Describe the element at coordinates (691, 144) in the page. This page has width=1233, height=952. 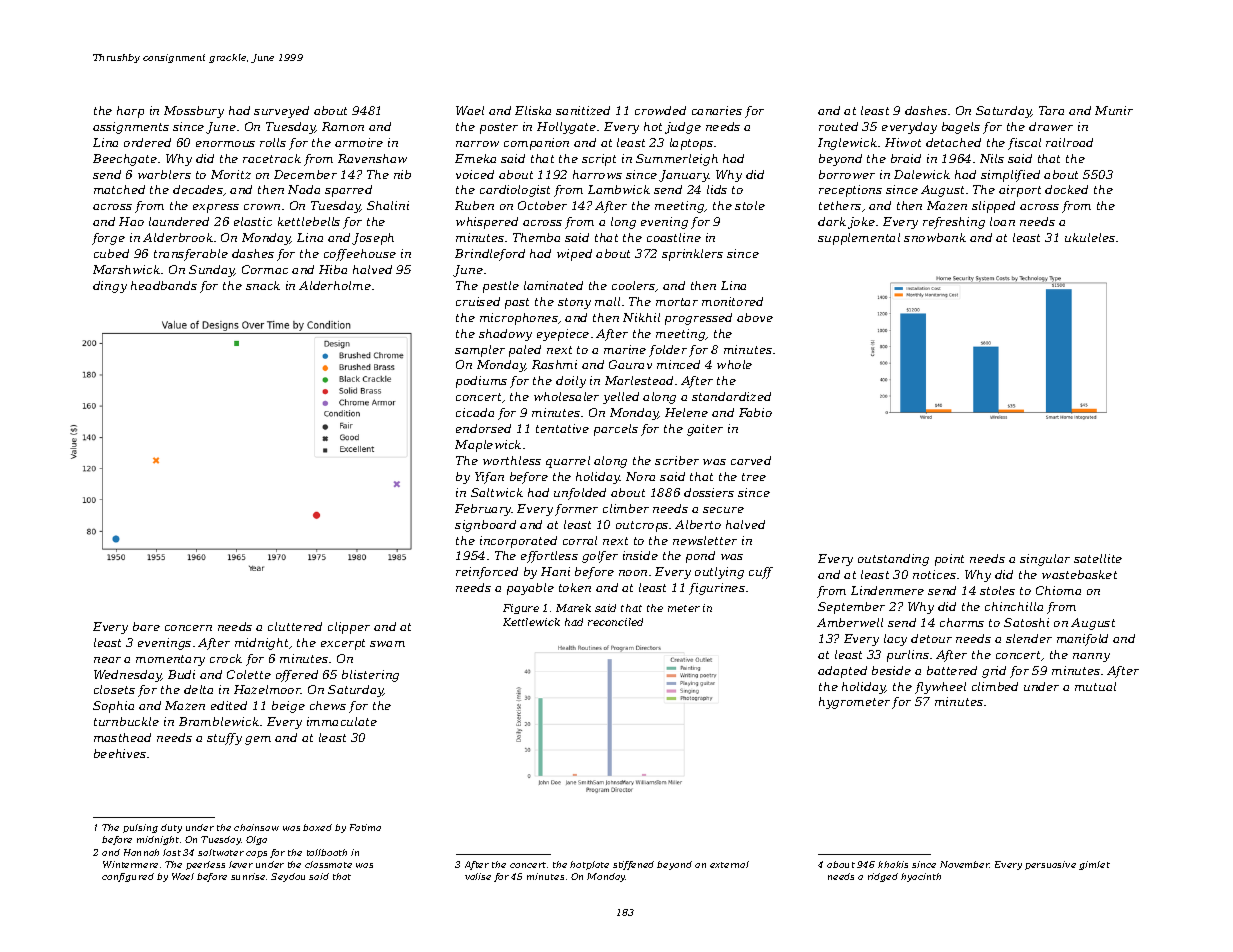
I see `laptops` at that location.
